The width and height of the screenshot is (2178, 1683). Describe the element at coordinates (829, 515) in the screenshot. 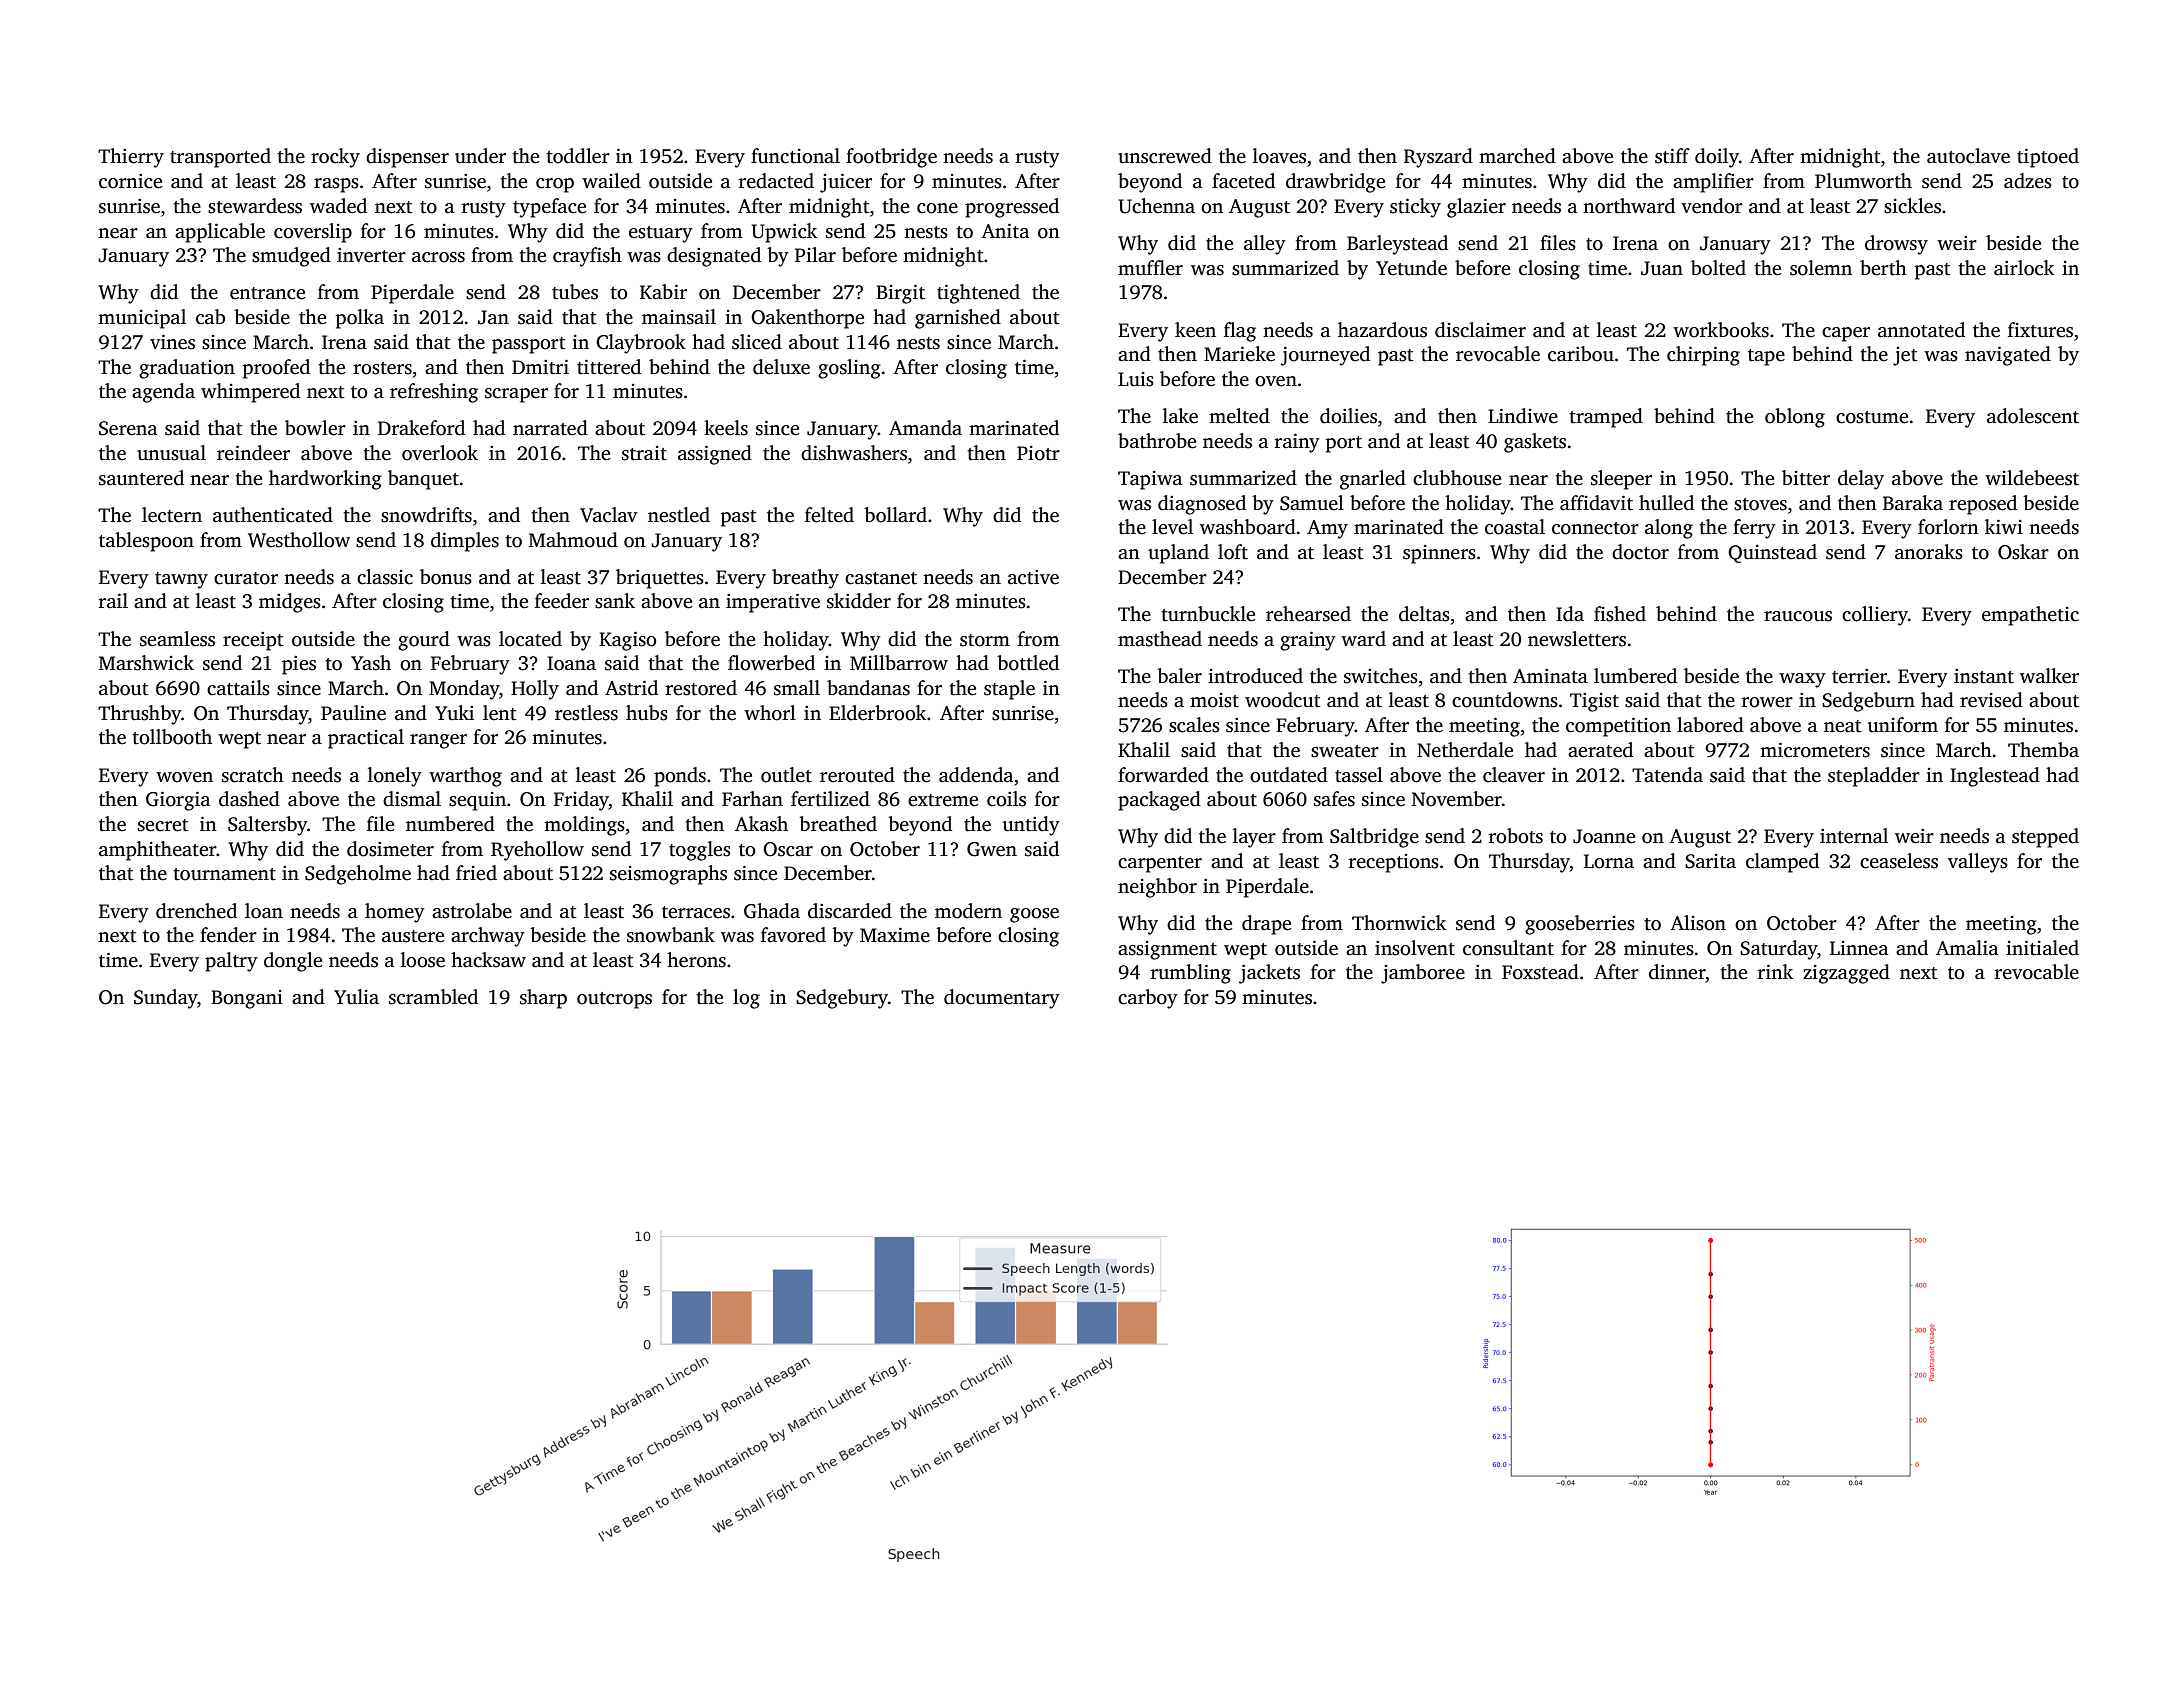

I see `felted` at that location.
